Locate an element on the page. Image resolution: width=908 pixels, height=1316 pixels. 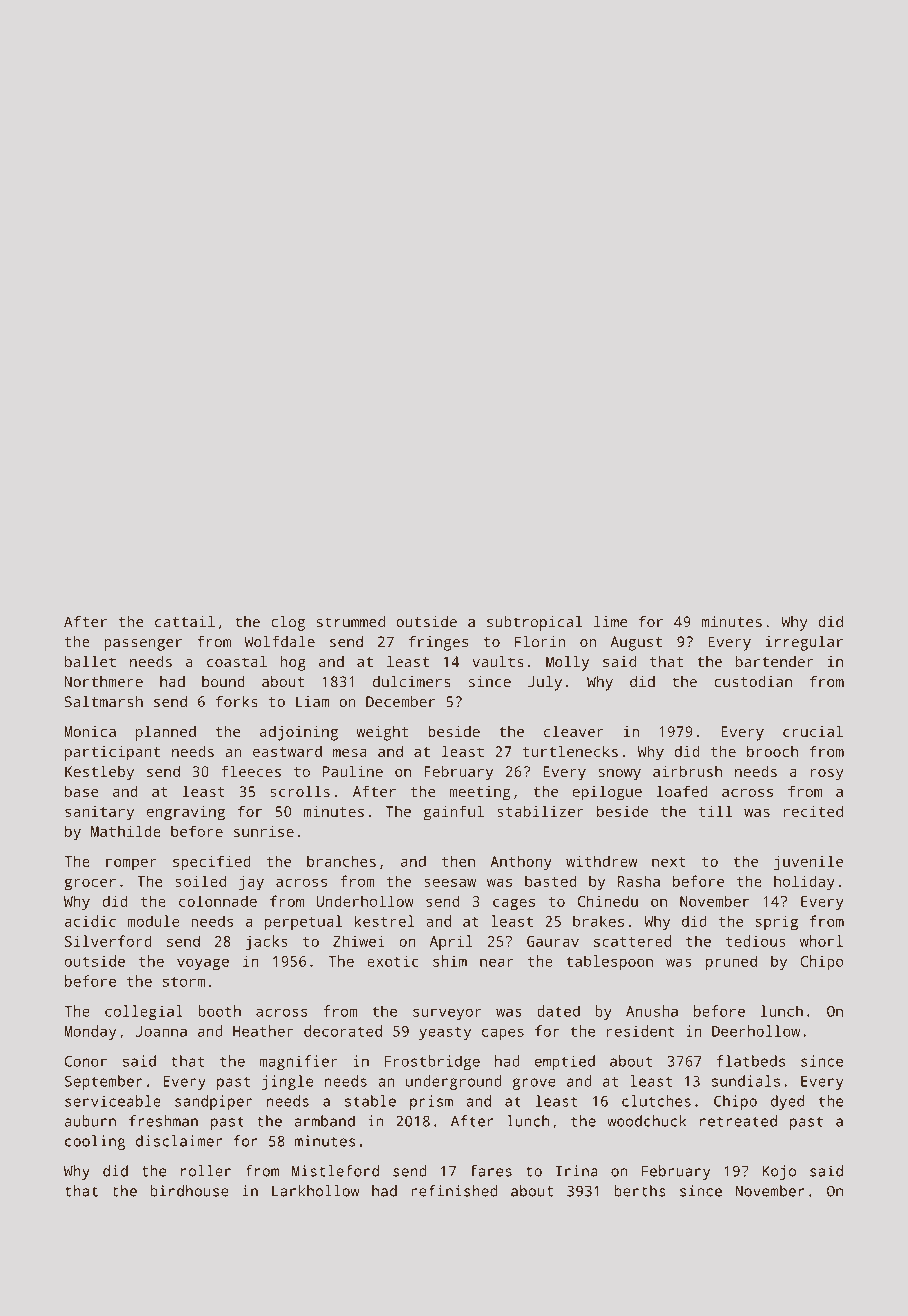
birdhouse is located at coordinates (189, 1191).
